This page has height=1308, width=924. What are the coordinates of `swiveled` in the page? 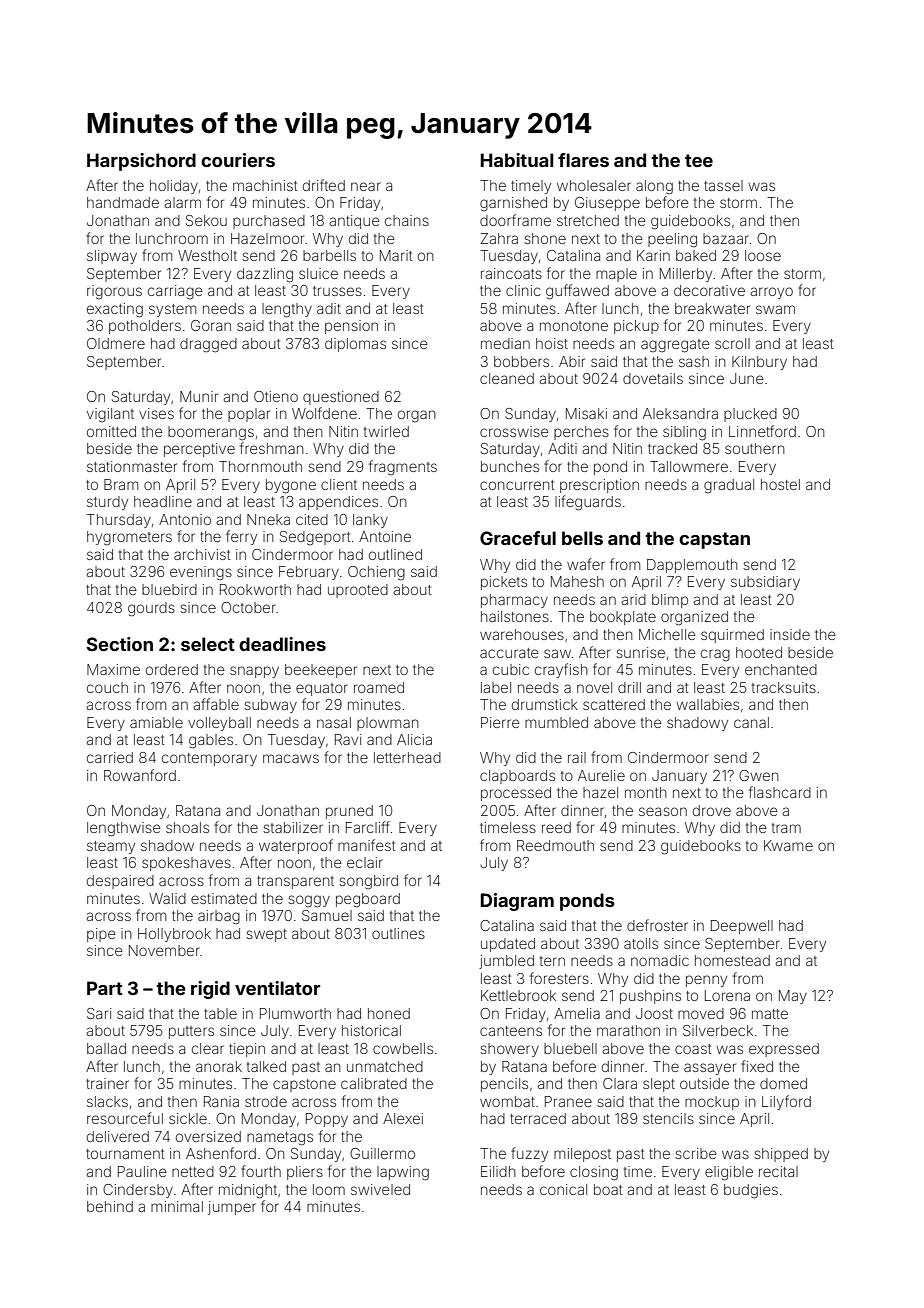 It's located at (380, 1189).
